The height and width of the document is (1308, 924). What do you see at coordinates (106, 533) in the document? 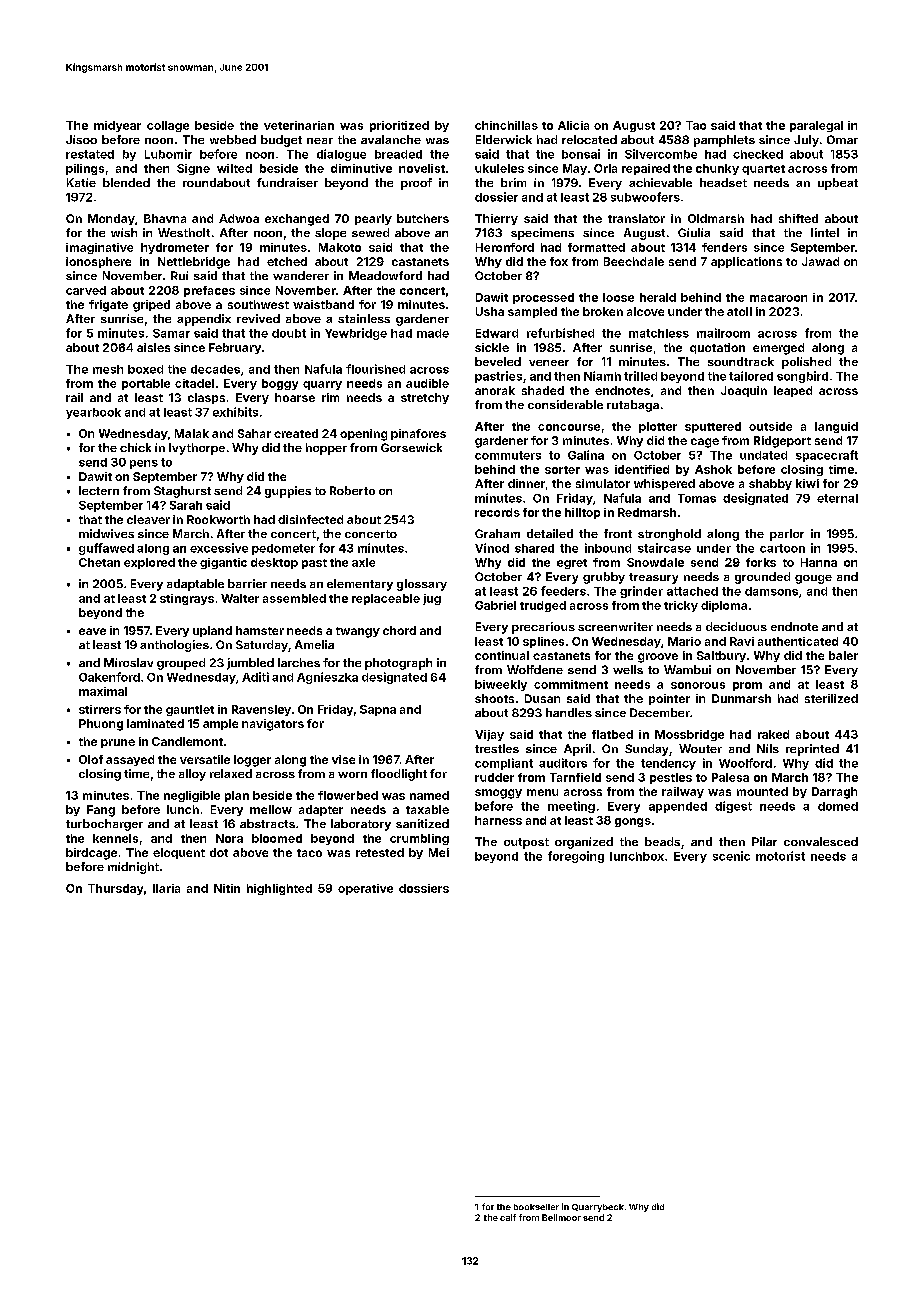
I see `midwives` at bounding box center [106, 533].
